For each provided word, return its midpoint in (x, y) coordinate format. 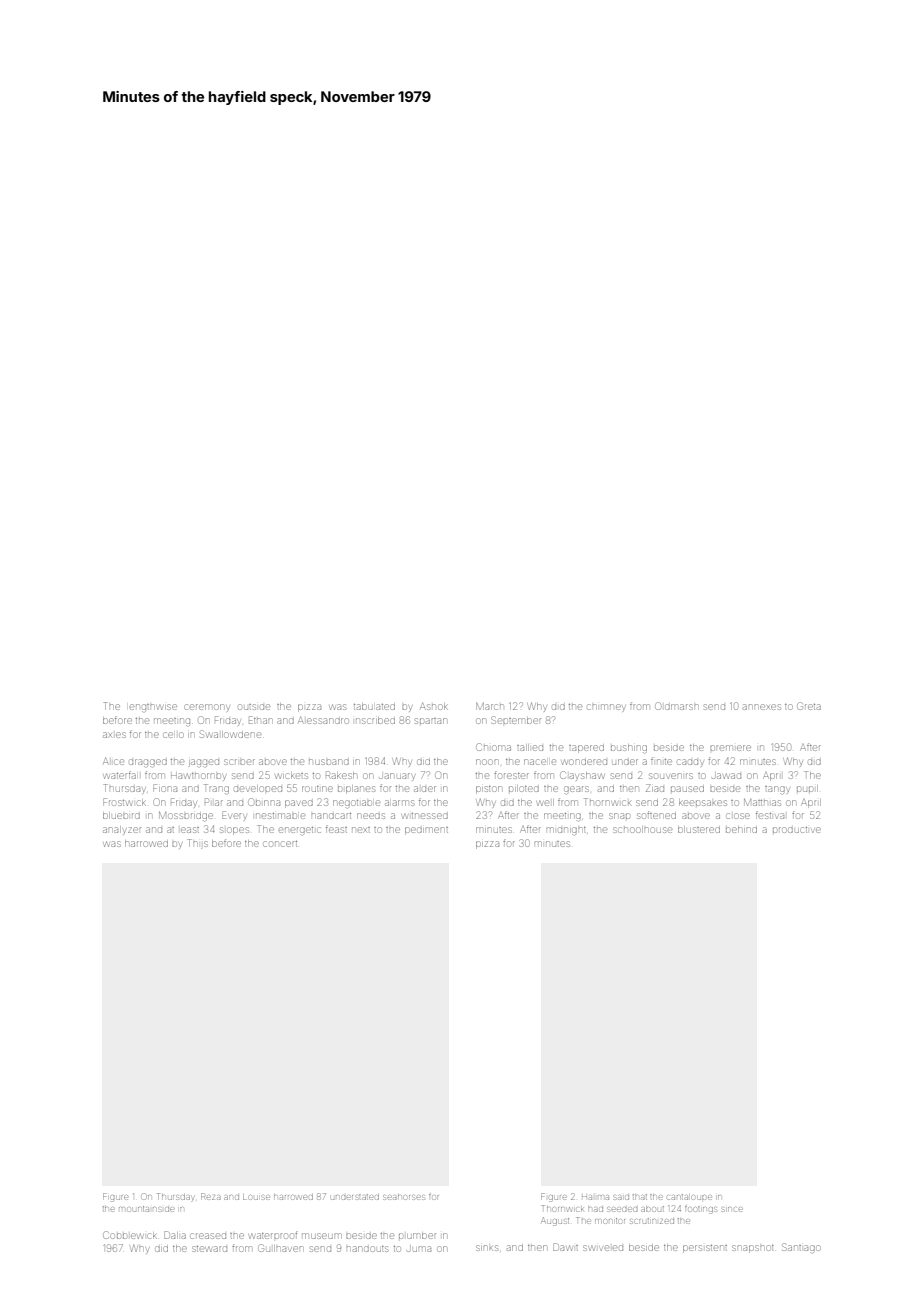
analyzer (122, 830)
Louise (256, 1197)
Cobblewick (130, 1235)
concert (280, 844)
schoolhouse (642, 829)
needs (371, 816)
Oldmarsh (676, 706)
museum (321, 1236)
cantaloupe (689, 1197)
